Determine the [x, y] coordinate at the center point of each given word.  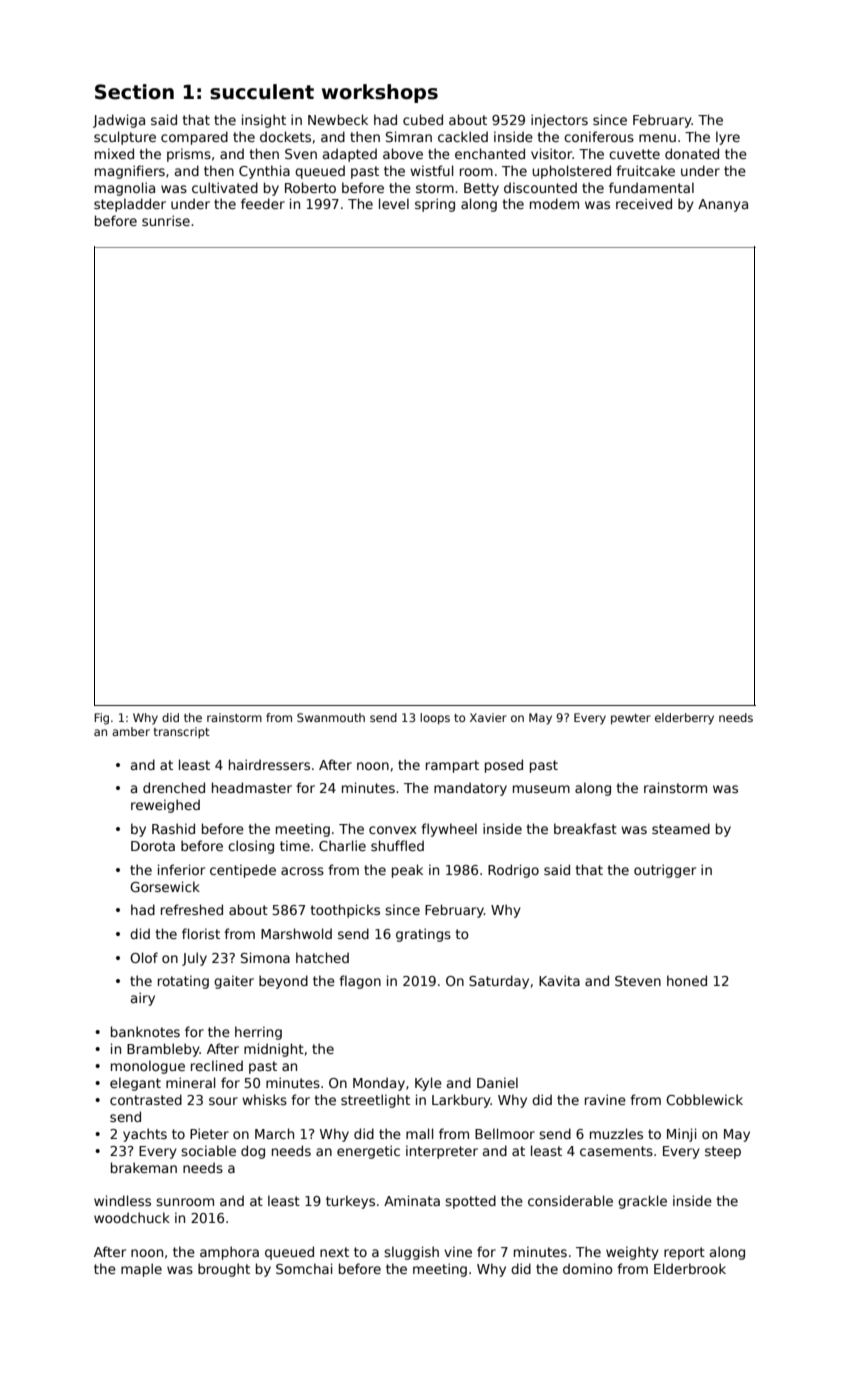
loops [435, 719]
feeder [263, 203]
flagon [360, 982]
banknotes [145, 1031]
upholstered [571, 172]
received [644, 203]
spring [435, 205]
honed [687, 980]
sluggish [411, 1253]
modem [554, 203]
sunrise [166, 220]
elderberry [684, 719]
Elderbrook [690, 1268]
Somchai [304, 1268]
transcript [182, 733]
